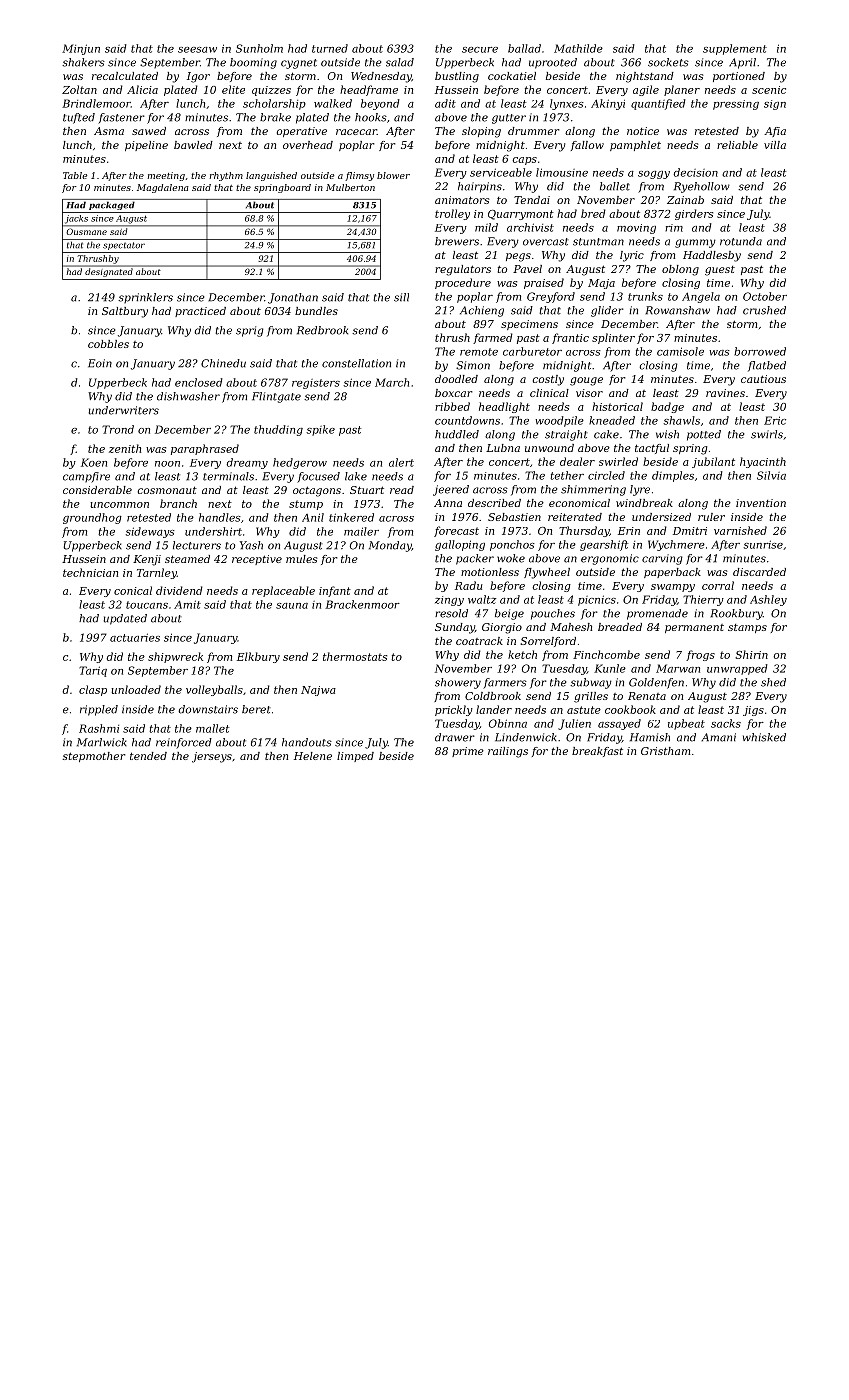 This screenshot has width=849, height=1400. What do you see at coordinates (742, 63) in the screenshot?
I see `April` at bounding box center [742, 63].
